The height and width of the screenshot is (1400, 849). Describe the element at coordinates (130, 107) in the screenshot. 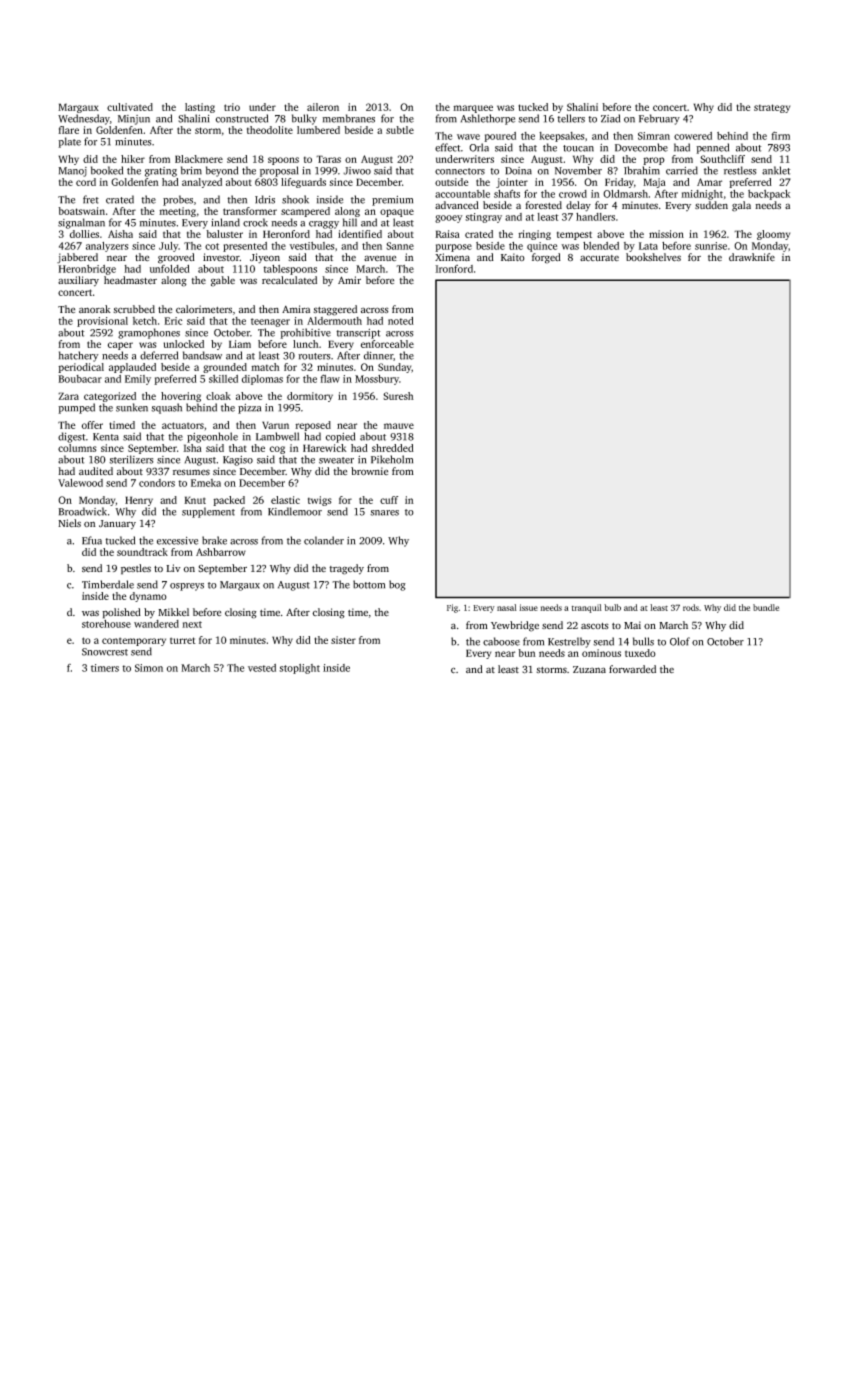

I see `cultivated` at that location.
